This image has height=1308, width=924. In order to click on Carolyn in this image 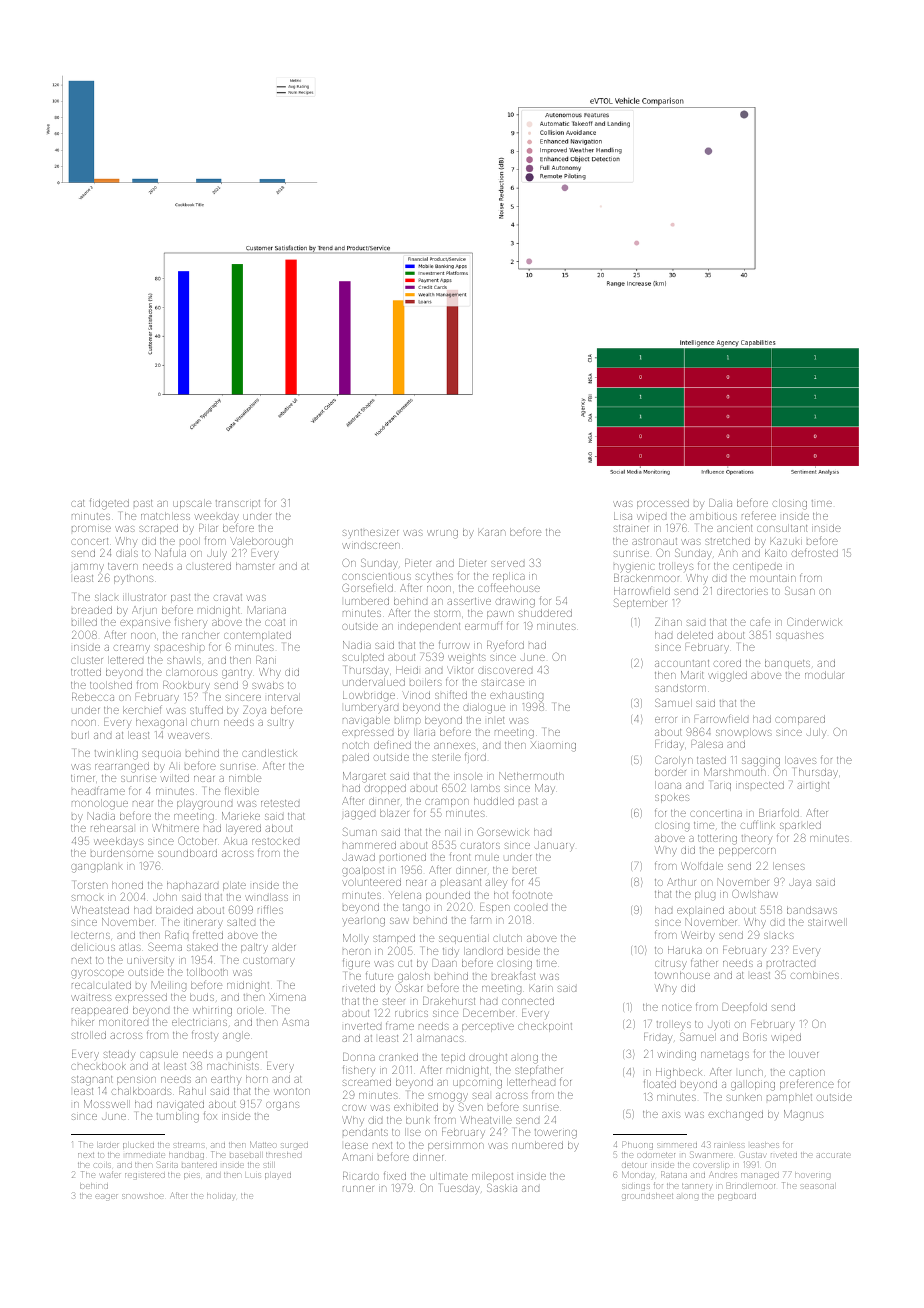, I will do `click(674, 760)`.
